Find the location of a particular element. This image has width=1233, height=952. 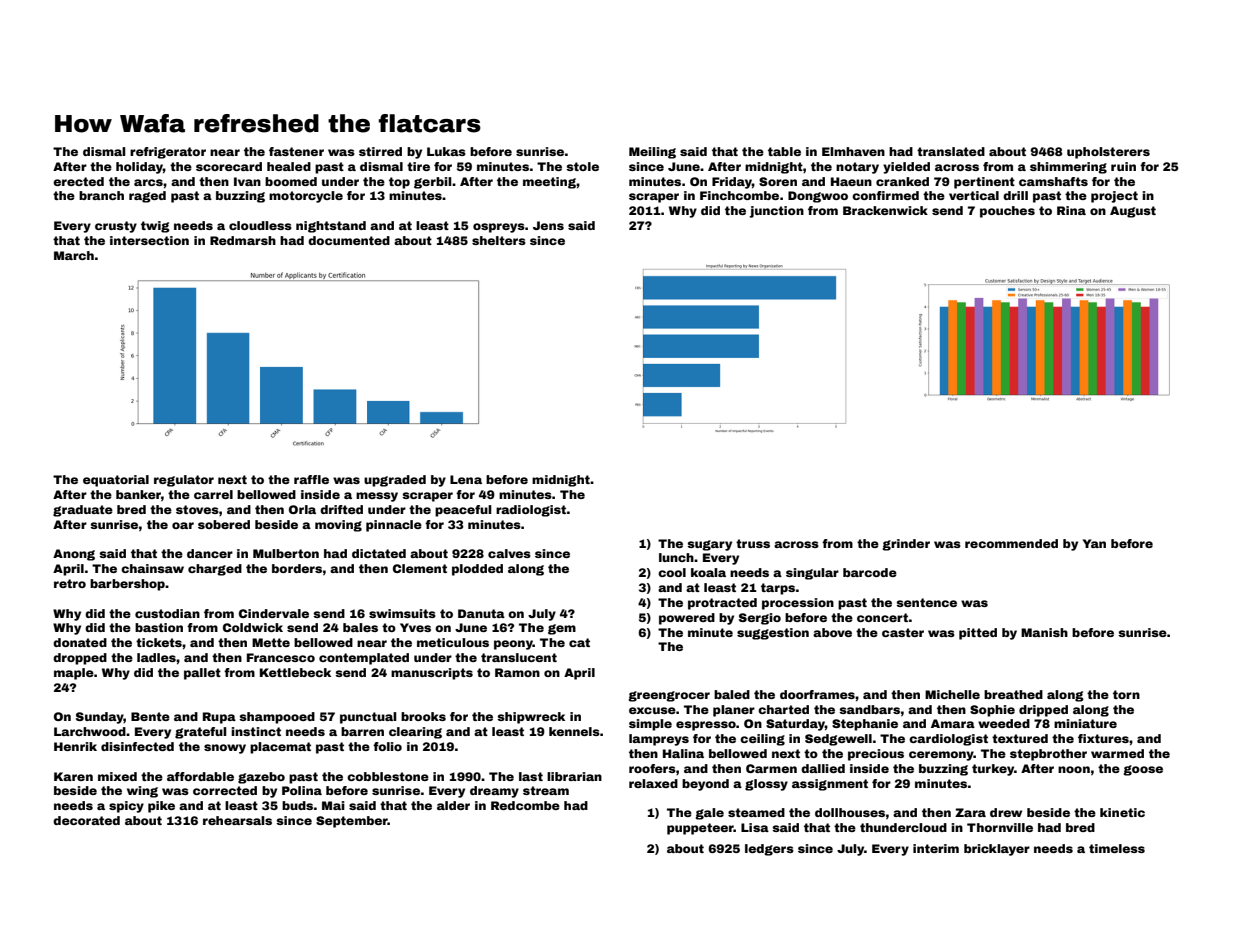

Anong is located at coordinates (74, 555).
